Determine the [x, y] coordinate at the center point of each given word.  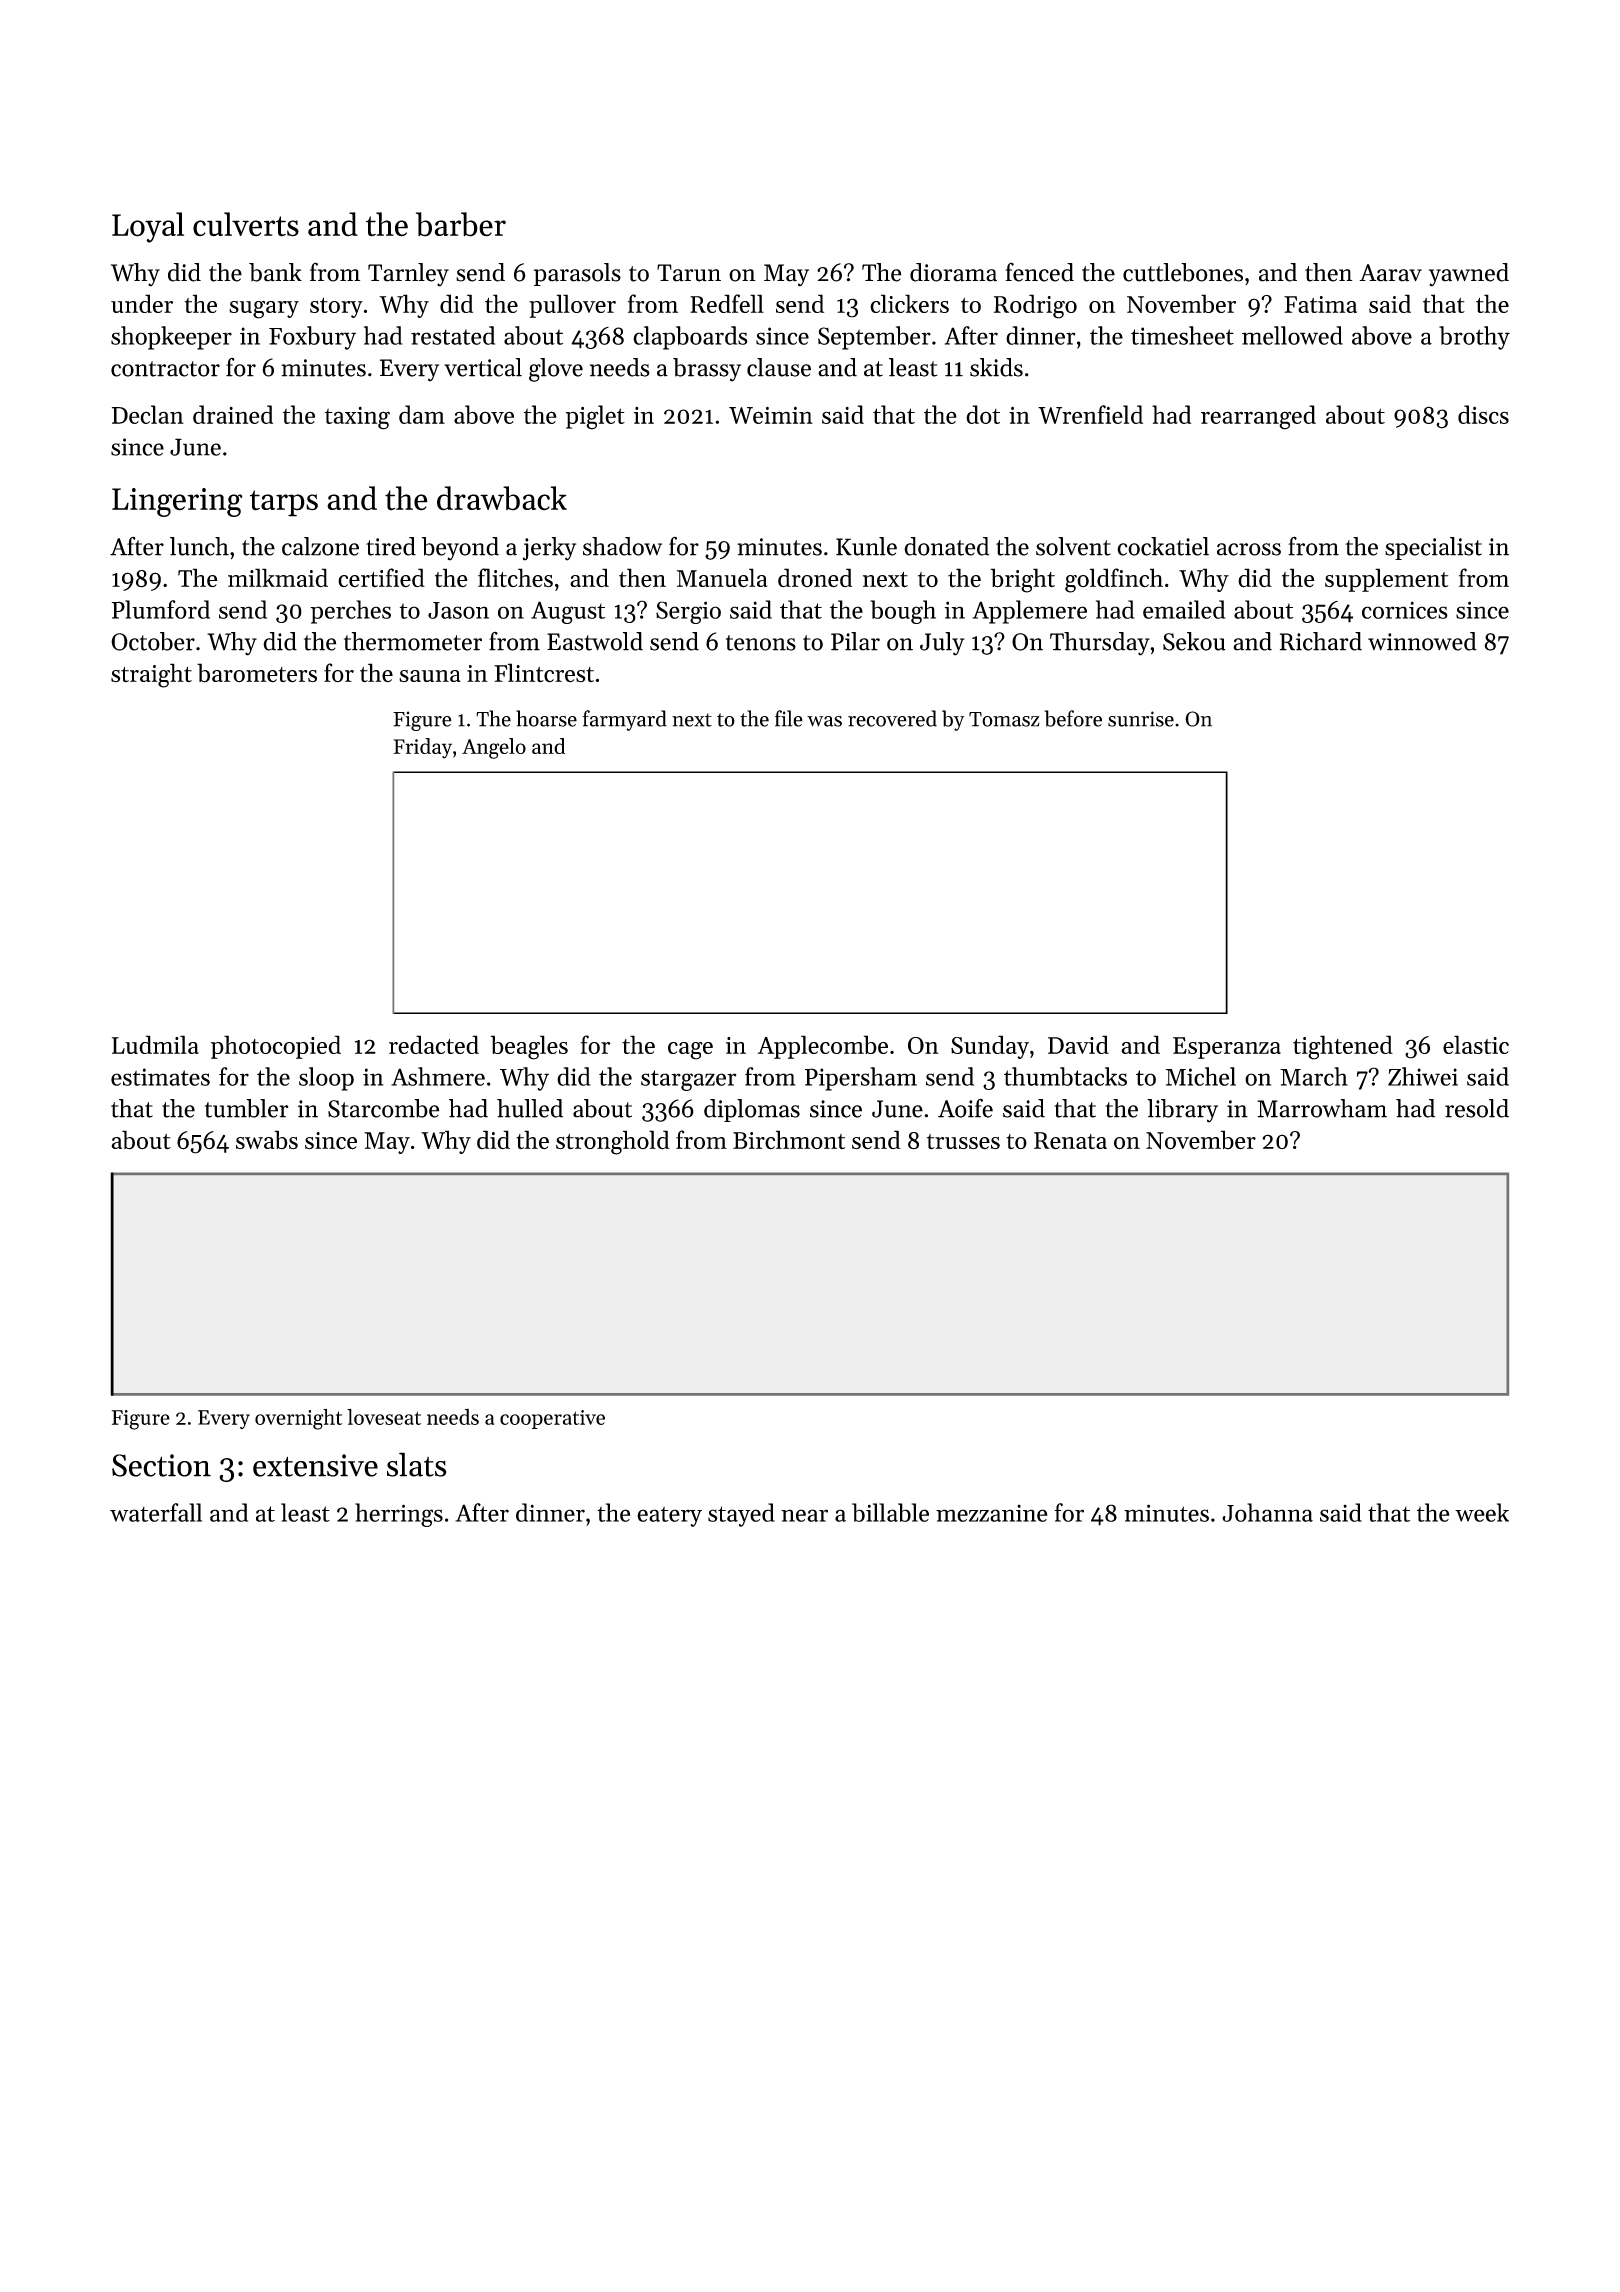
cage [690, 1051]
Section [161, 1465]
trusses [963, 1142]
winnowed [1422, 641]
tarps [284, 503]
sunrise [1141, 719]
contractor [165, 369]
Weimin [771, 415]
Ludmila [155, 1044]
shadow [622, 546]
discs [1483, 414]
